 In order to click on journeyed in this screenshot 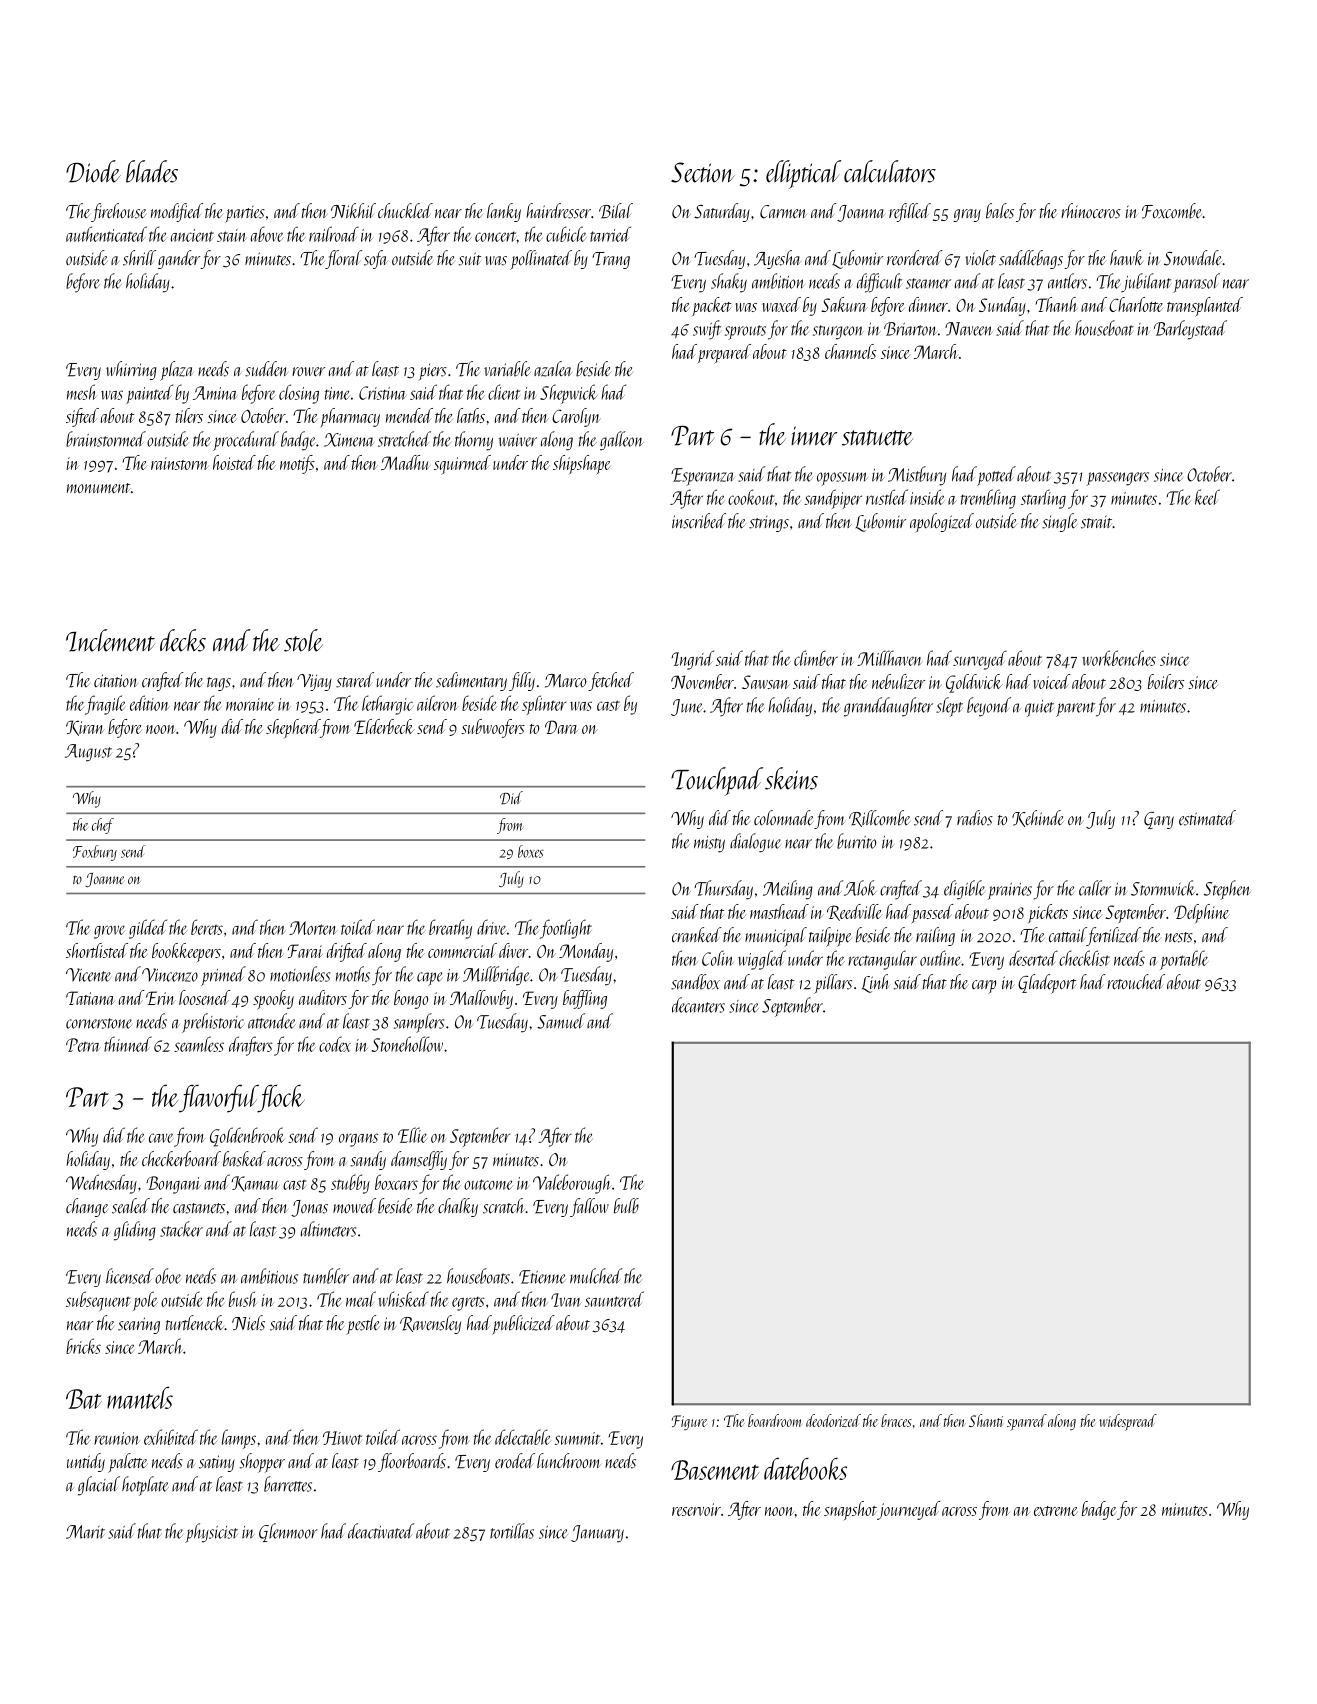, I will do `click(909, 1510)`.
